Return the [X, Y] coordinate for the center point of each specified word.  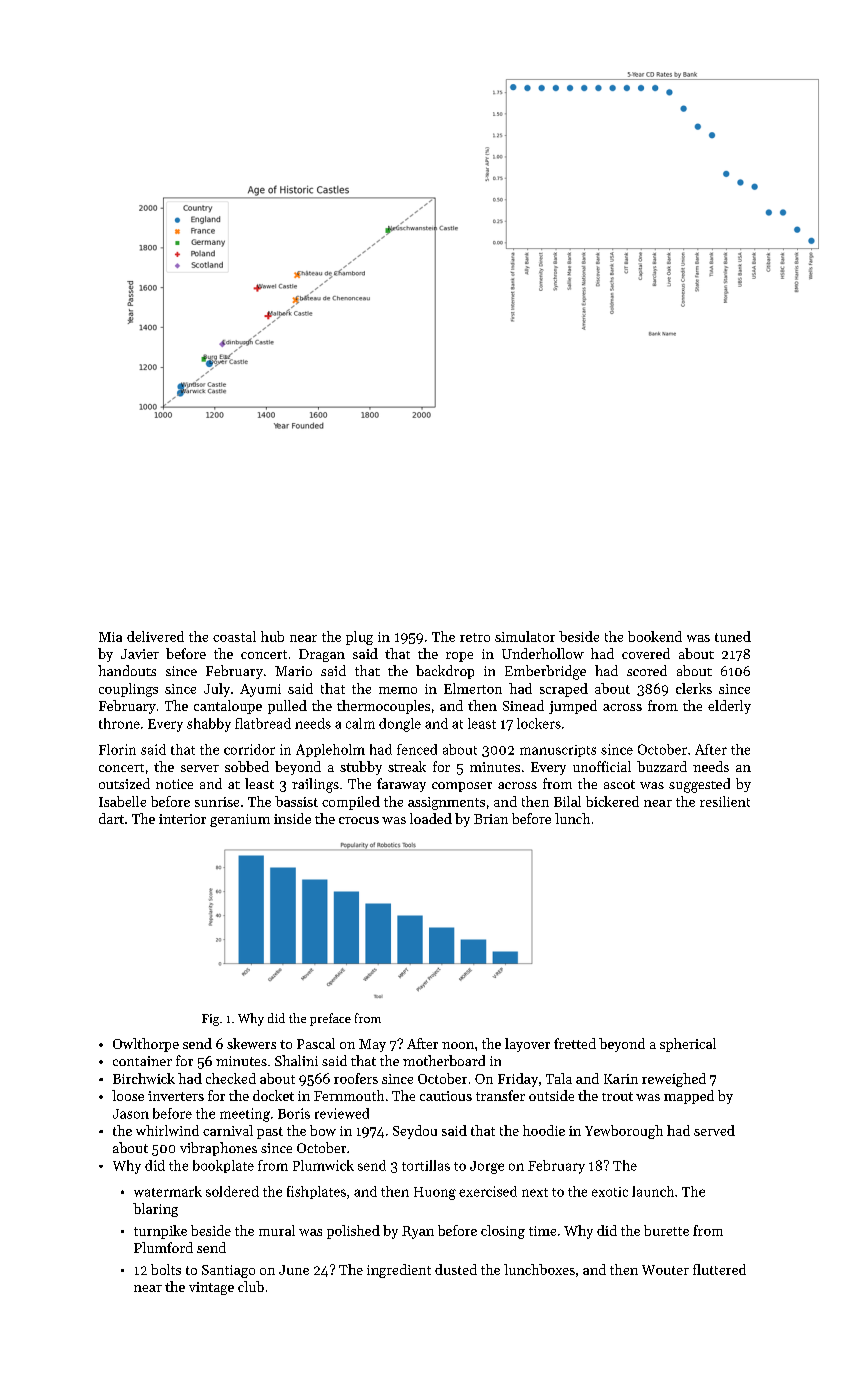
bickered [612, 801]
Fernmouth [349, 1095]
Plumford [163, 1247]
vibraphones [218, 1149]
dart [111, 818]
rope [459, 657]
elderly [729, 707]
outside [551, 1095]
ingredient [399, 1271]
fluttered [719, 1269]
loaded [431, 818]
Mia [110, 637]
